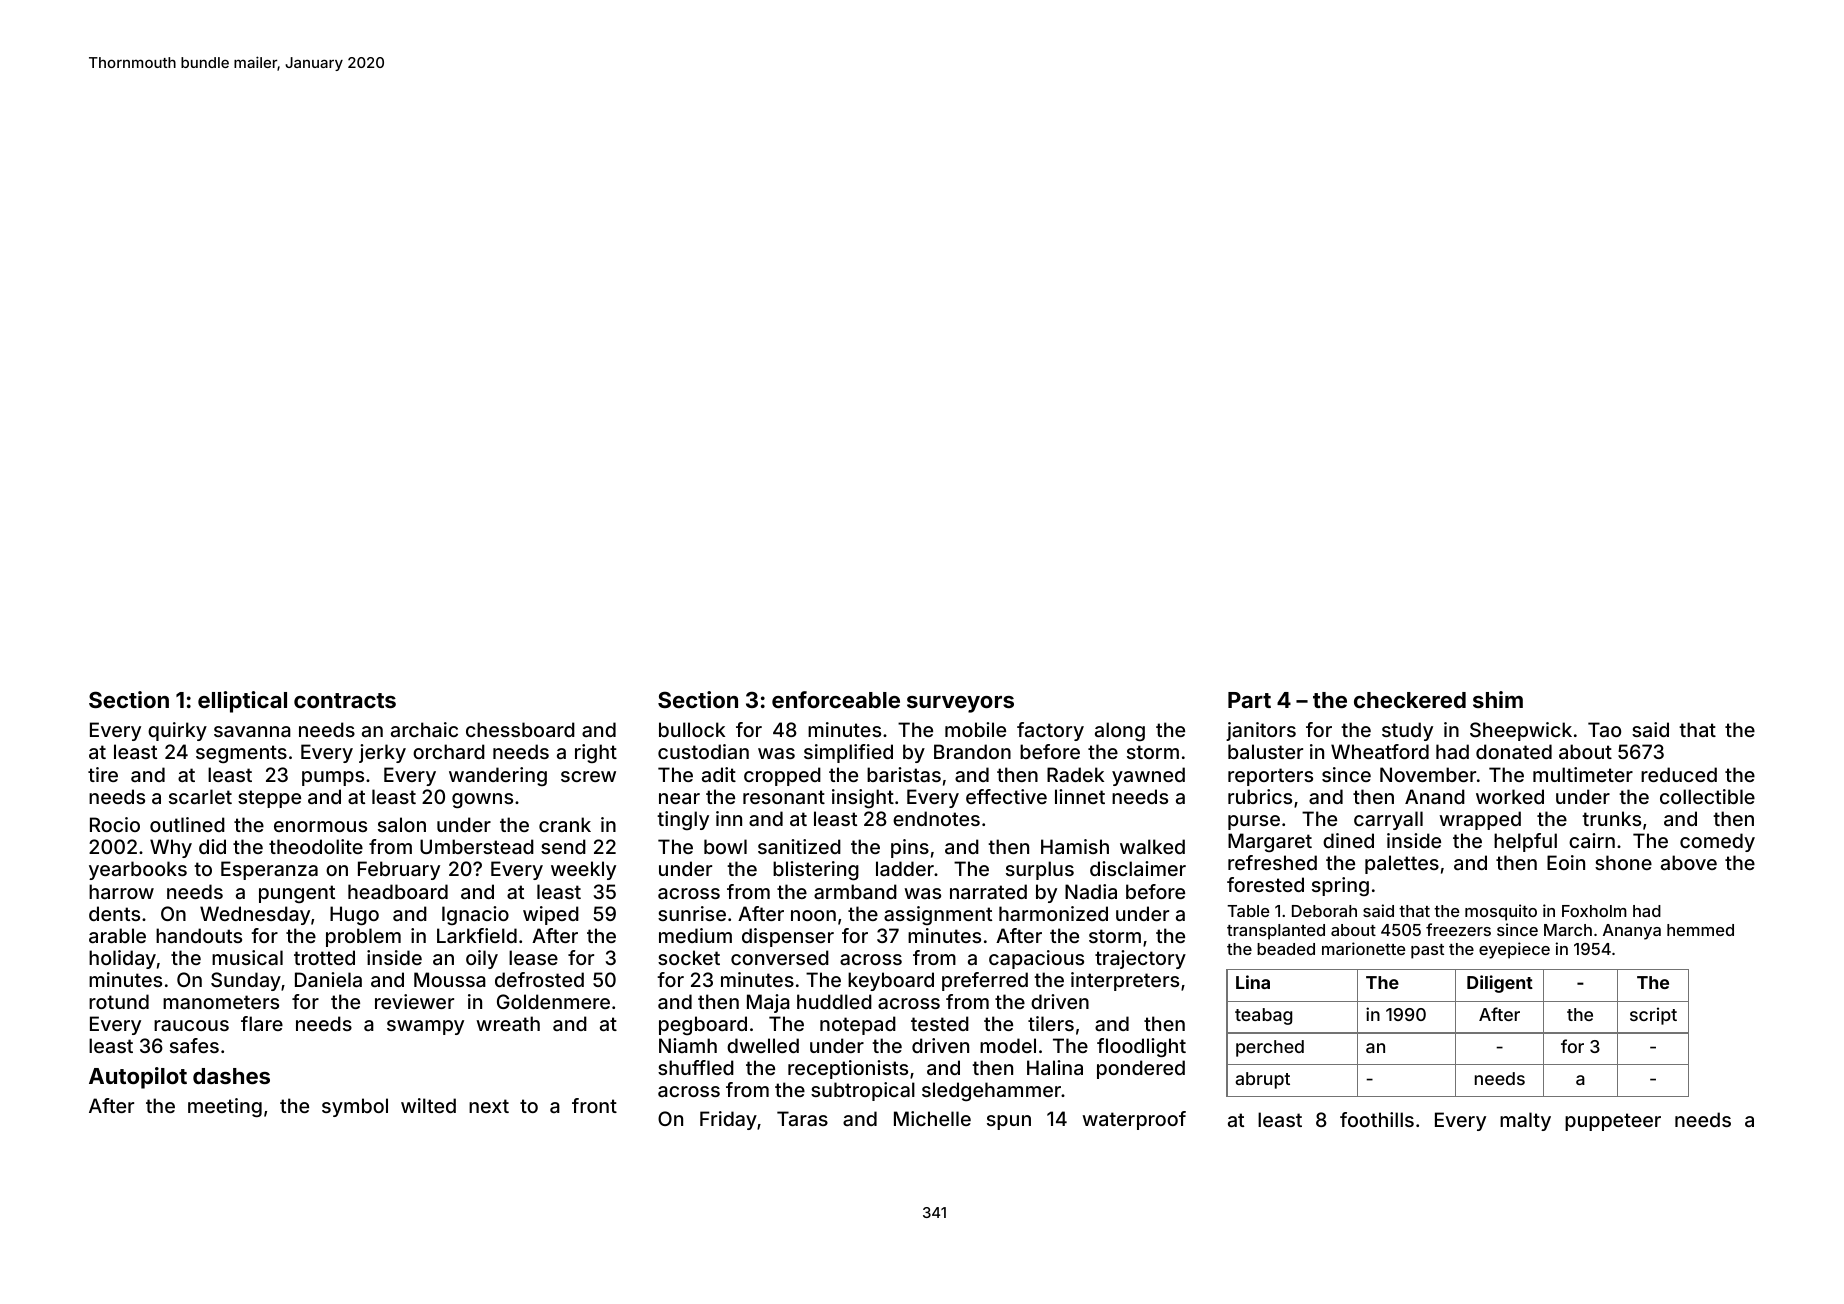 Image resolution: width=1844 pixels, height=1304 pixels. Describe the element at coordinates (382, 753) in the page. I see `jerky` at that location.
